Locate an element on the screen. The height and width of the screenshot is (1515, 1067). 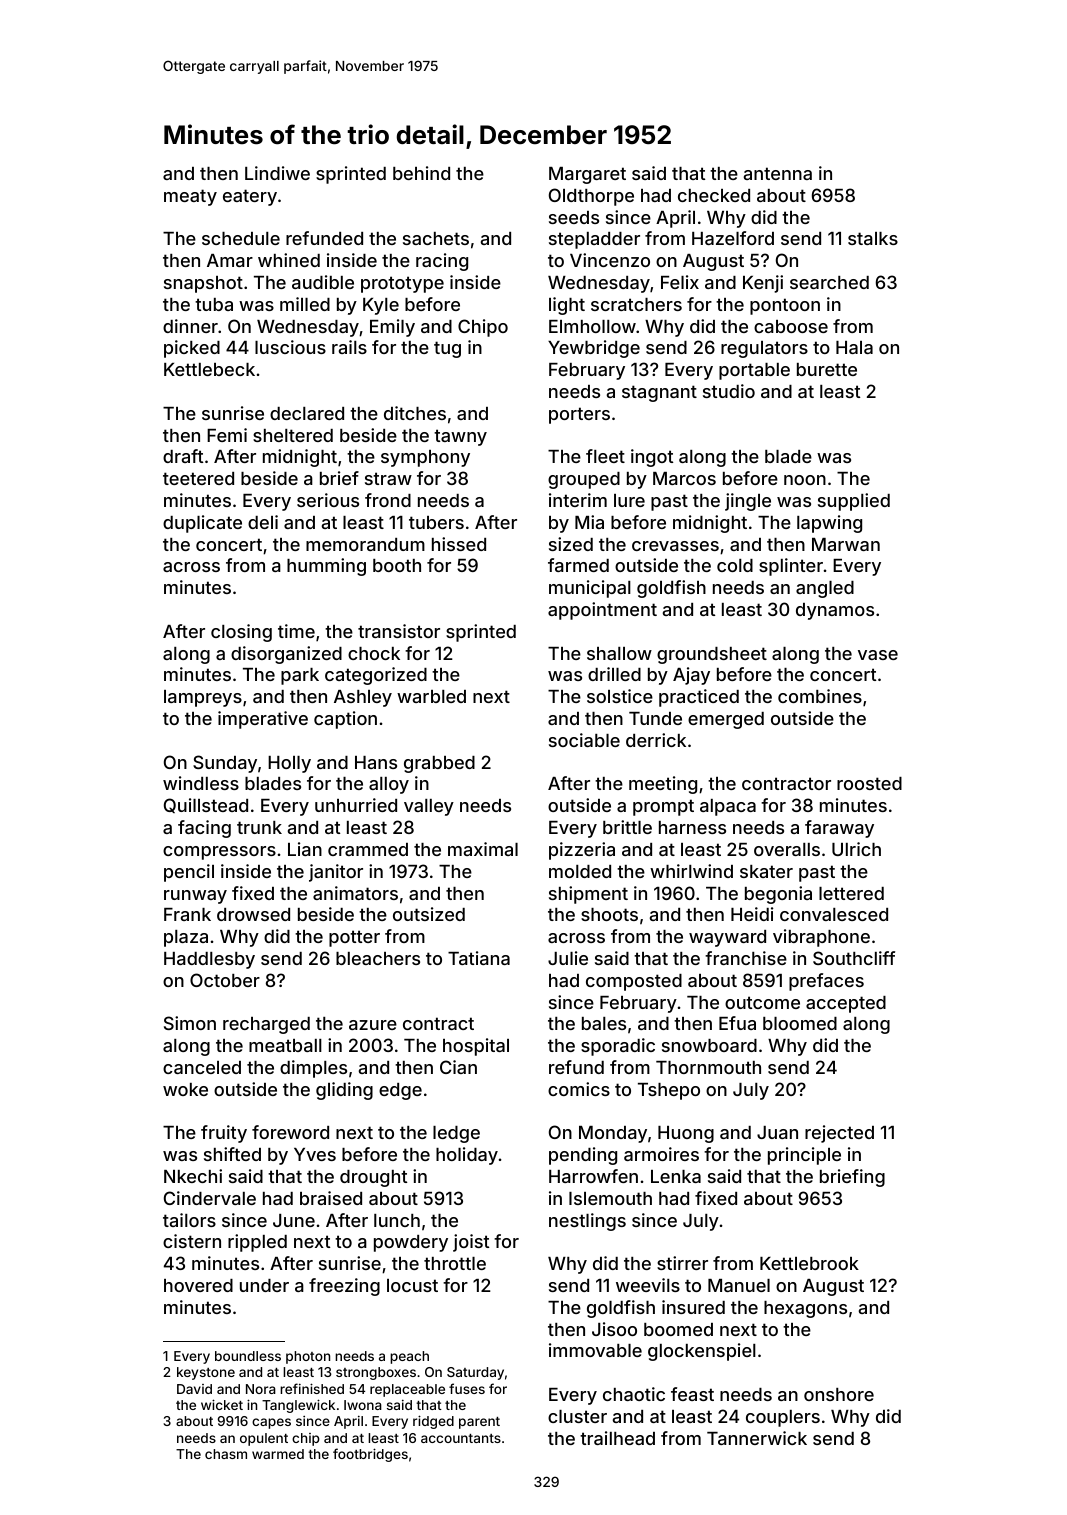
alpaca is located at coordinates (728, 807).
